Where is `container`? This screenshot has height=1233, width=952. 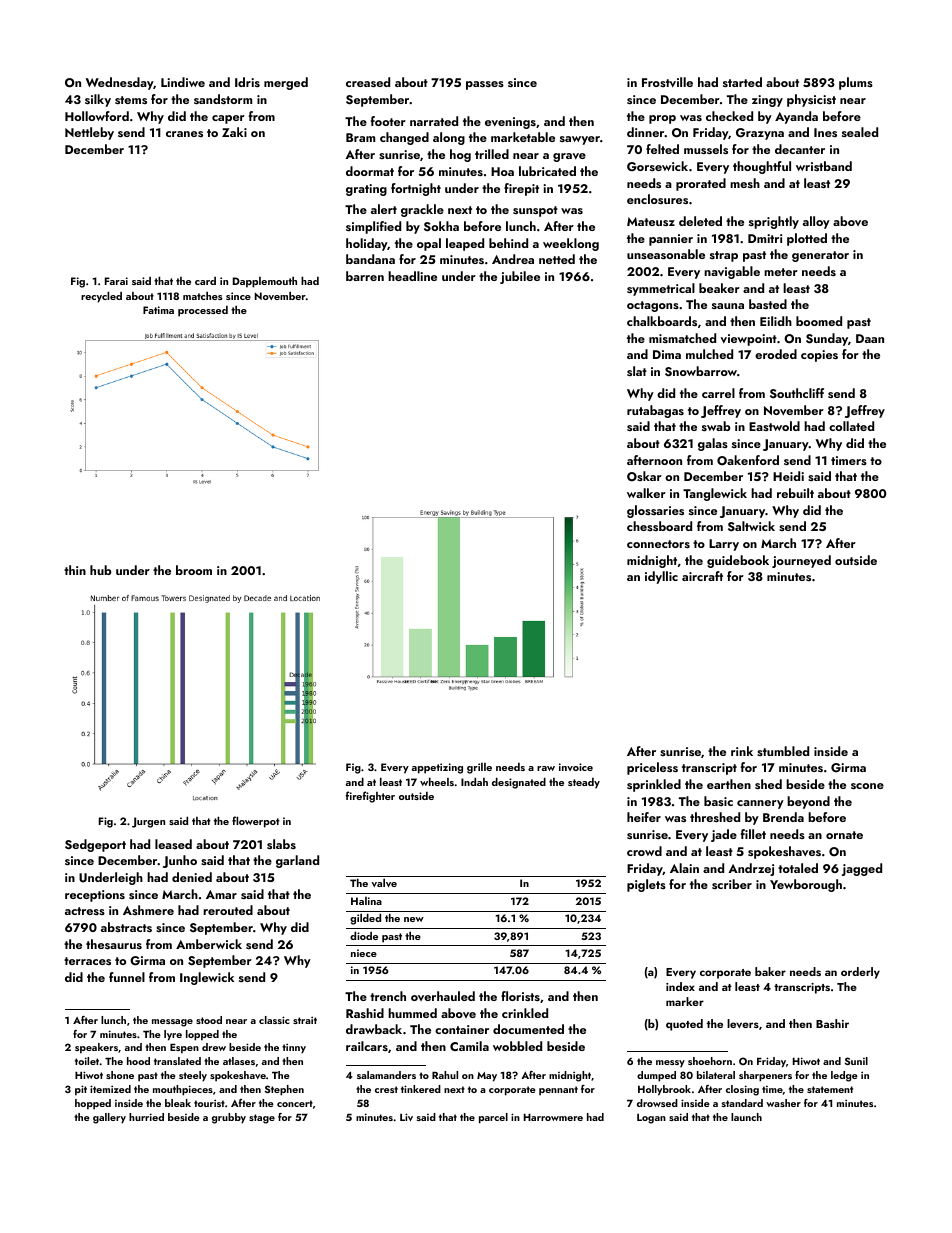 container is located at coordinates (462, 1029).
